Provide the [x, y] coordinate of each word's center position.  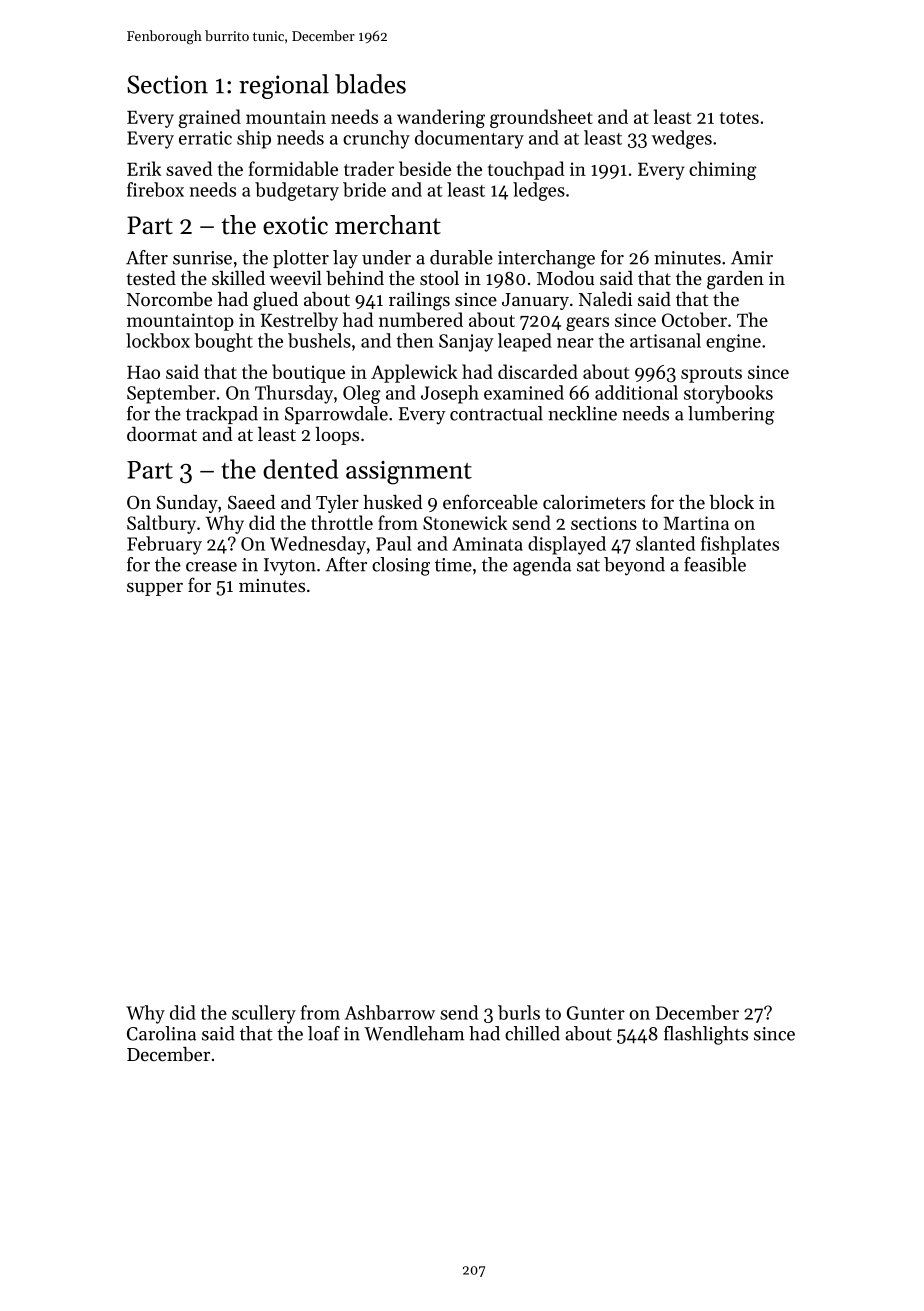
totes [739, 118]
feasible [715, 564]
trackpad [222, 415]
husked [393, 502]
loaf [324, 1033]
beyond [634, 566]
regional [284, 86]
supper [155, 589]
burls [519, 1012]
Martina [696, 523]
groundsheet [541, 118]
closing [401, 566]
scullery [264, 1014]
